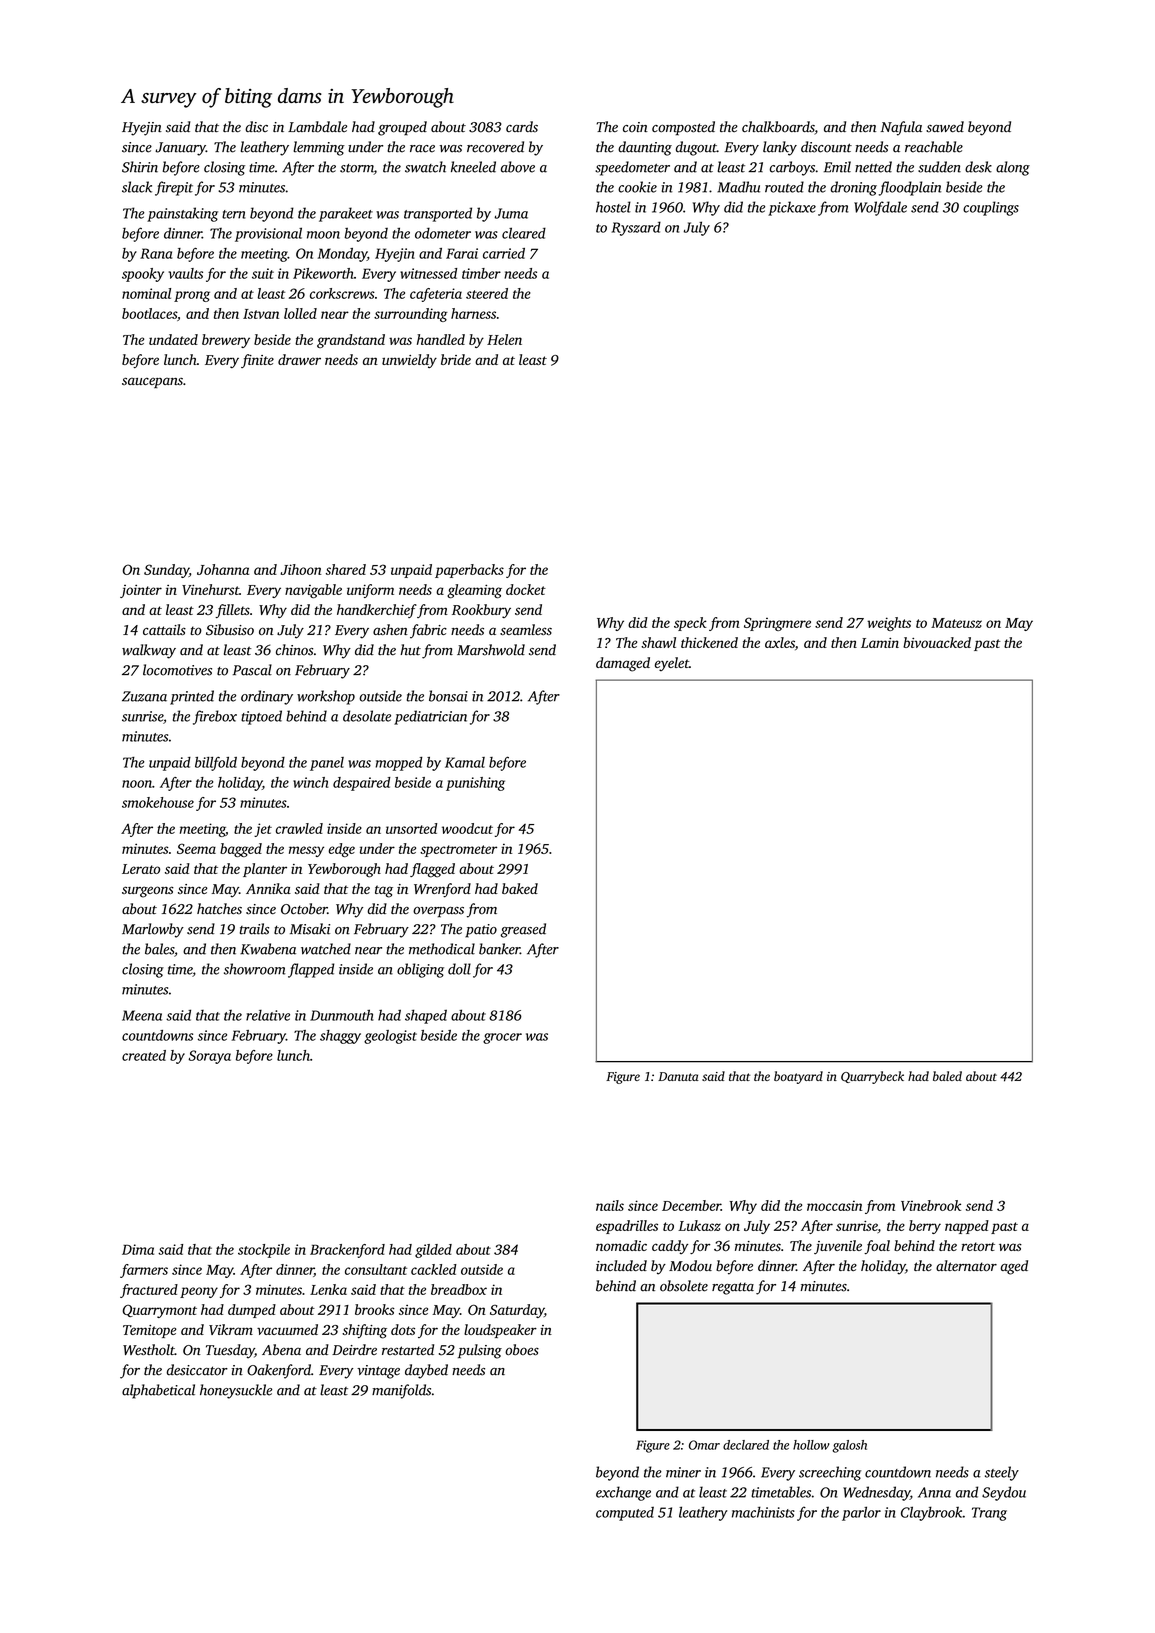 The height and width of the screenshot is (1633, 1155). What do you see at coordinates (236, 1391) in the screenshot?
I see `honeysuckle` at bounding box center [236, 1391].
